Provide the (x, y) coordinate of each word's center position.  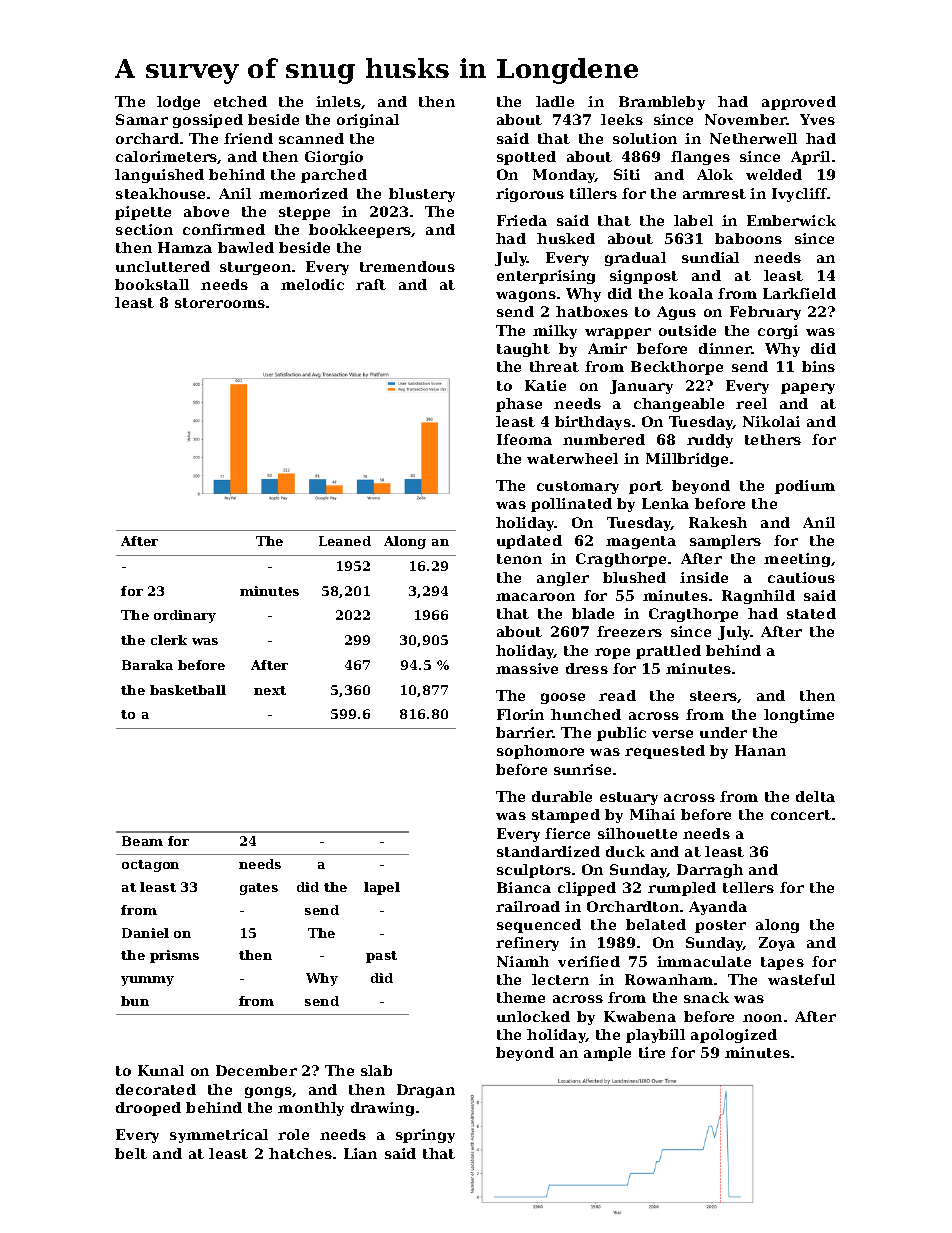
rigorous (530, 195)
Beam (142, 841)
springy (425, 1136)
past (381, 957)
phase (519, 405)
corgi (778, 332)
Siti (627, 174)
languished (159, 176)
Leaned (345, 541)
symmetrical (219, 1136)
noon (762, 1018)
